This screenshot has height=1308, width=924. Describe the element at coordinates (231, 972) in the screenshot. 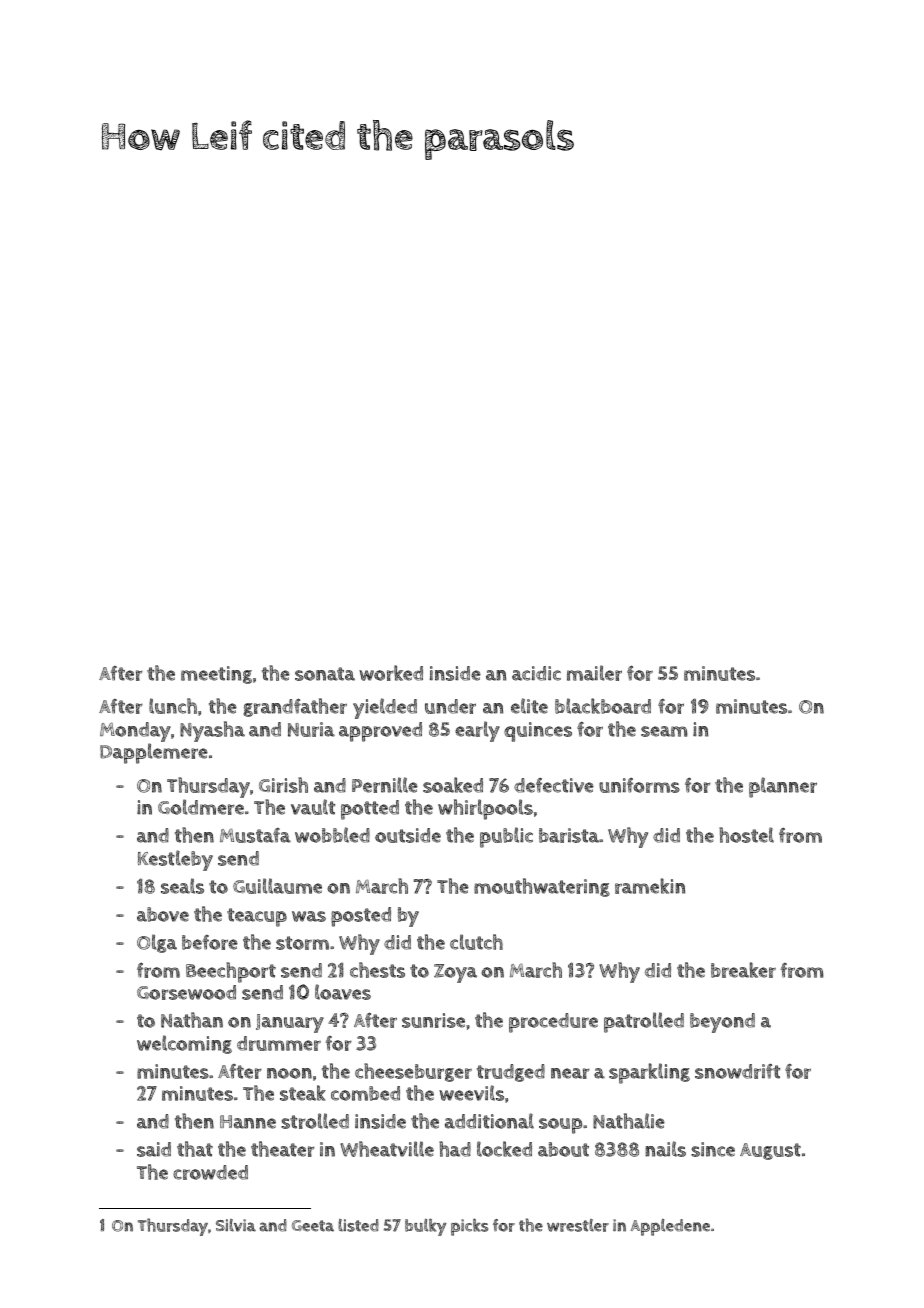

I see `Beechport` at that location.
